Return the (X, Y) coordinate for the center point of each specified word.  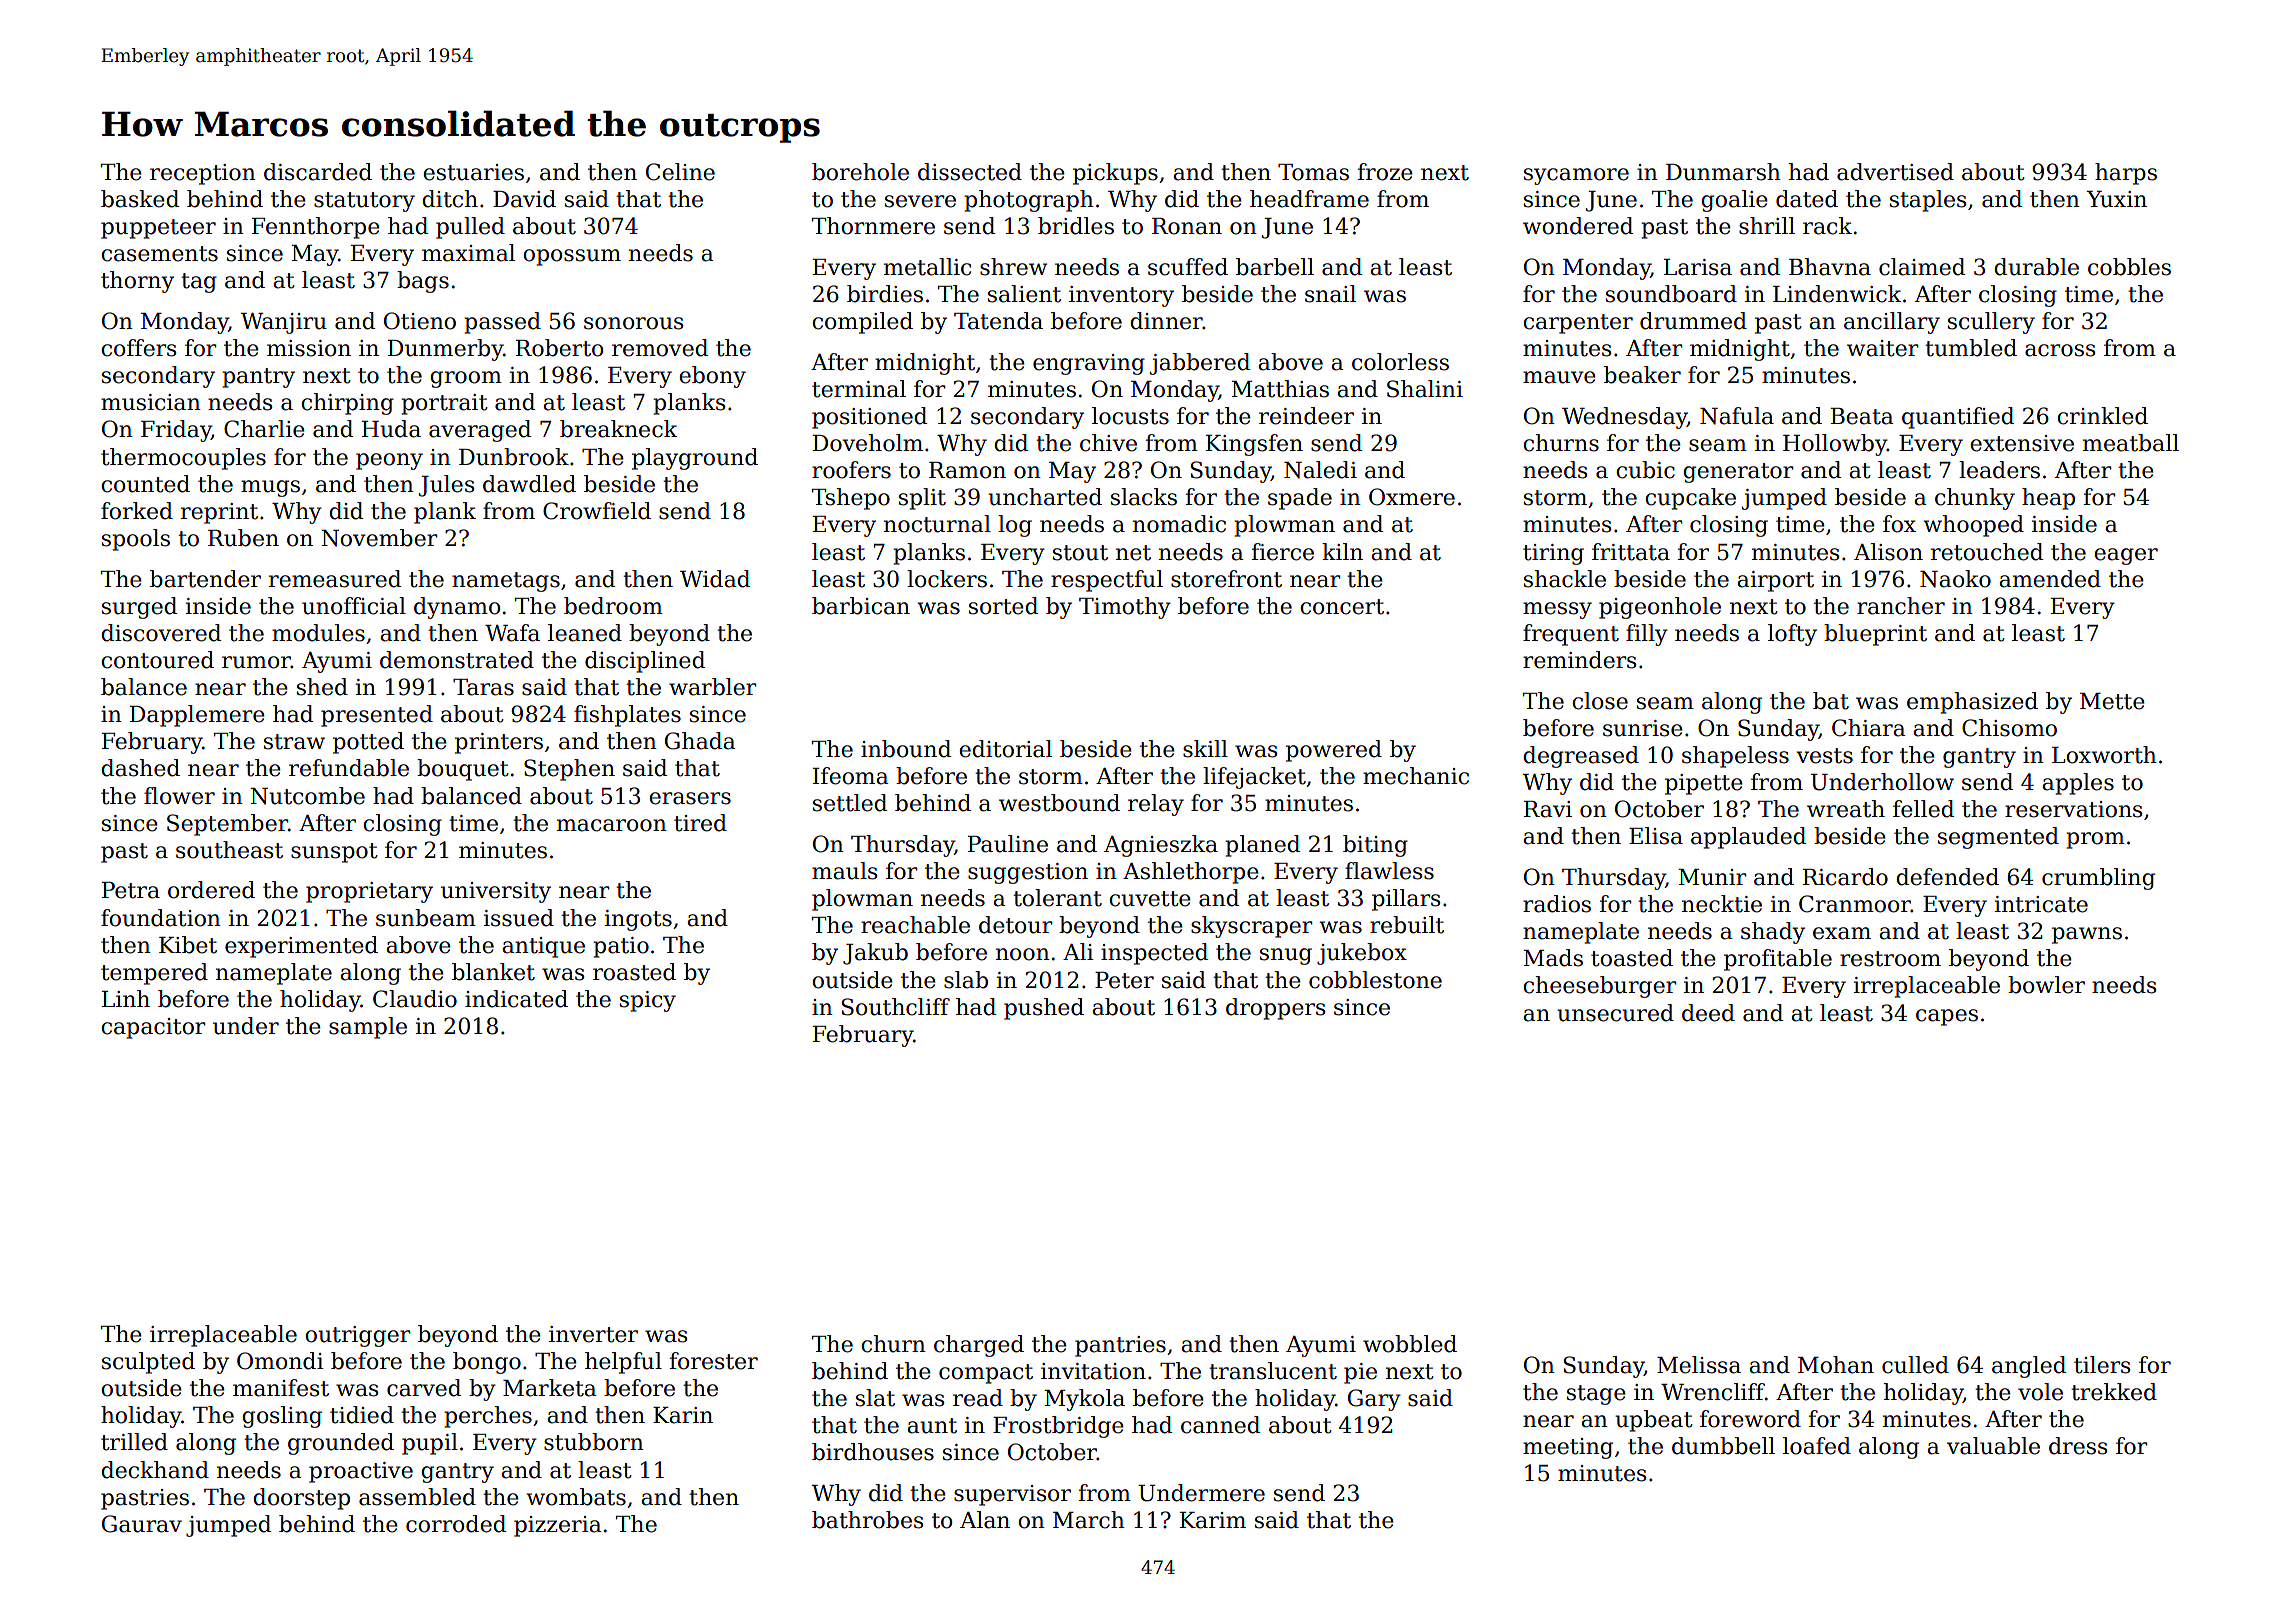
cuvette (1150, 899)
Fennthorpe (316, 228)
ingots (638, 920)
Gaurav (142, 1524)
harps (2126, 174)
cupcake (1690, 499)
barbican (861, 606)
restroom (1890, 959)
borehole (860, 172)
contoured (157, 660)
